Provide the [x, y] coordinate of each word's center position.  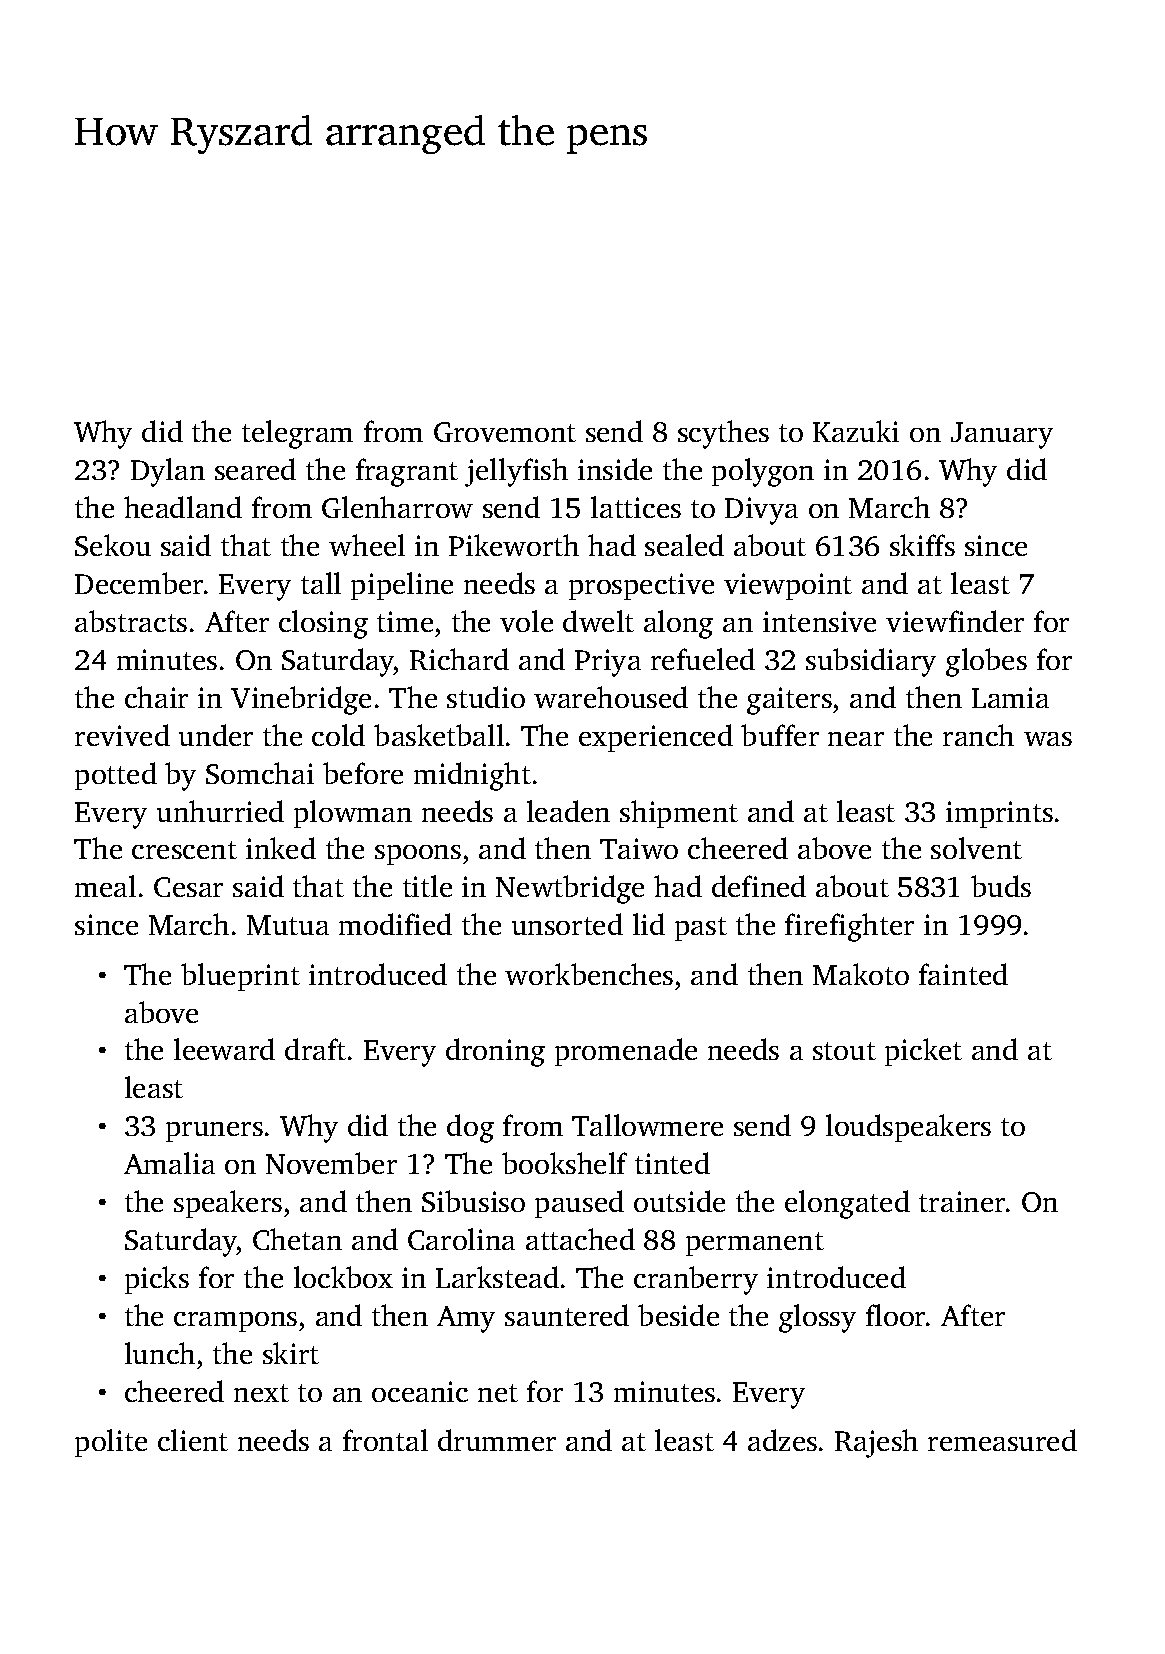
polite [111, 1443]
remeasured [1002, 1440]
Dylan [168, 472]
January [1002, 435]
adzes [782, 1440]
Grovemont [505, 432]
